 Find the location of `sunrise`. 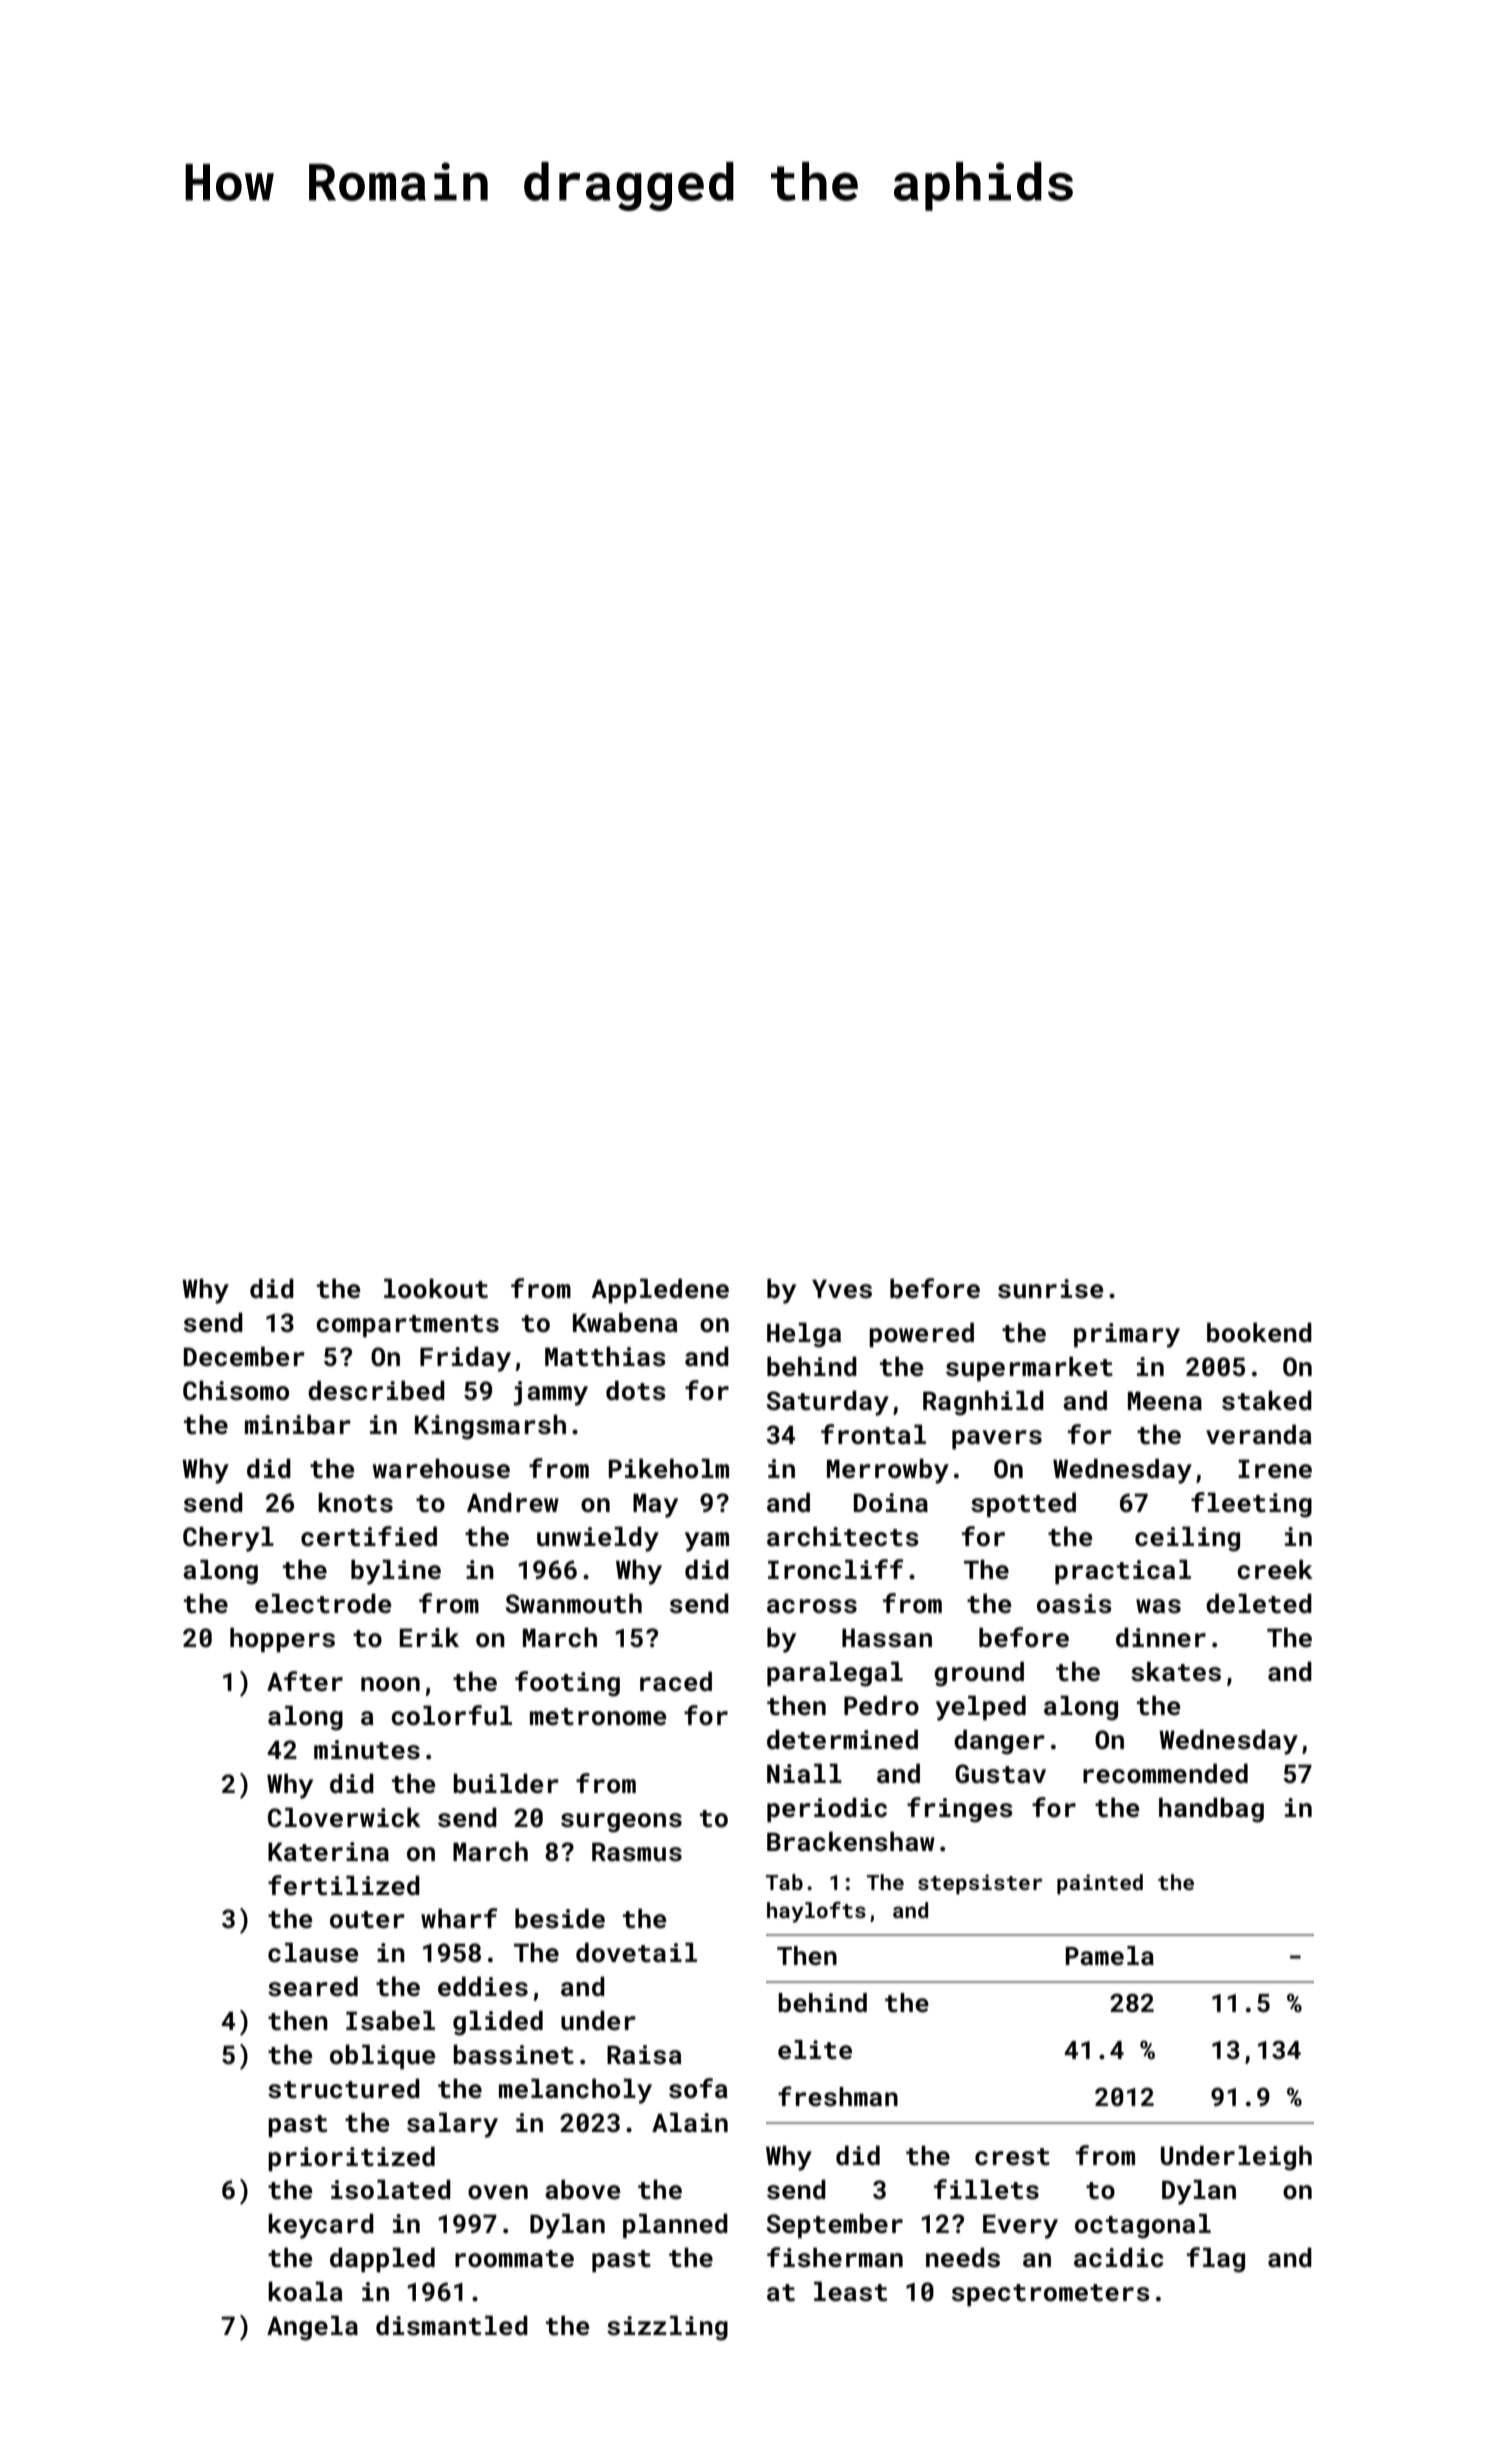

sunrise is located at coordinates (1050, 1289).
